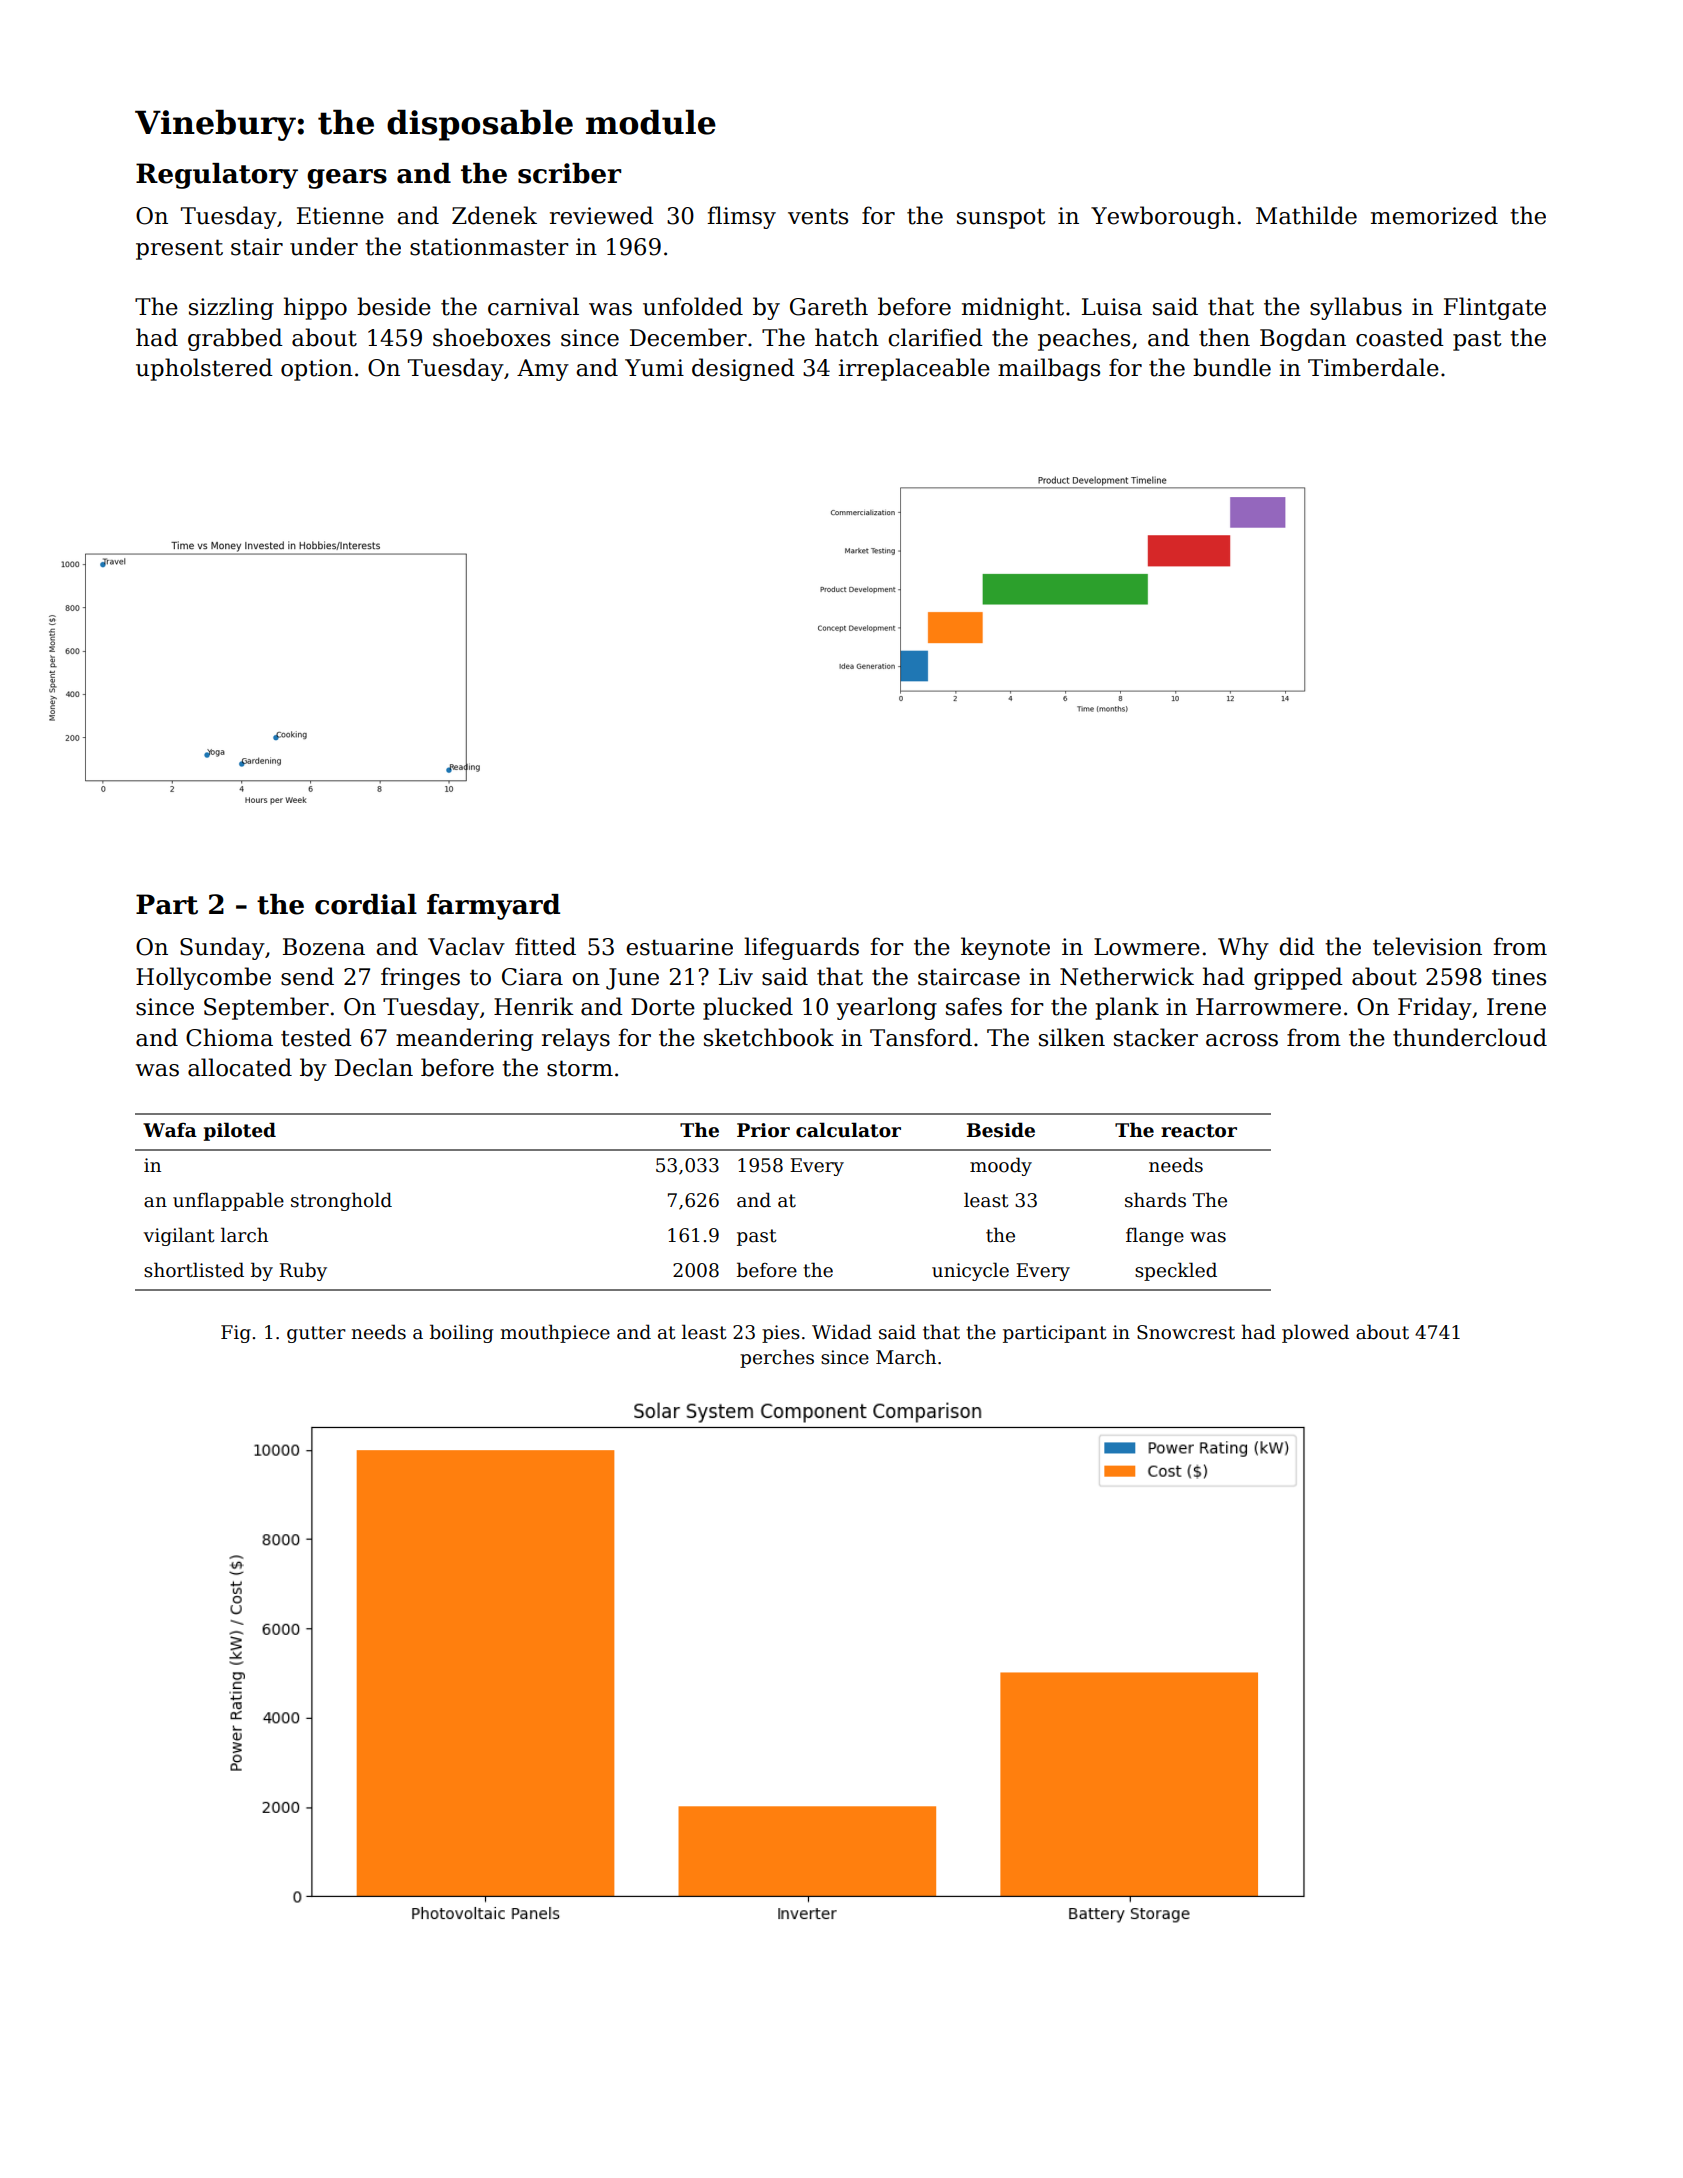 This screenshot has width=1683, height=2178. What do you see at coordinates (1427, 946) in the screenshot?
I see `television` at bounding box center [1427, 946].
